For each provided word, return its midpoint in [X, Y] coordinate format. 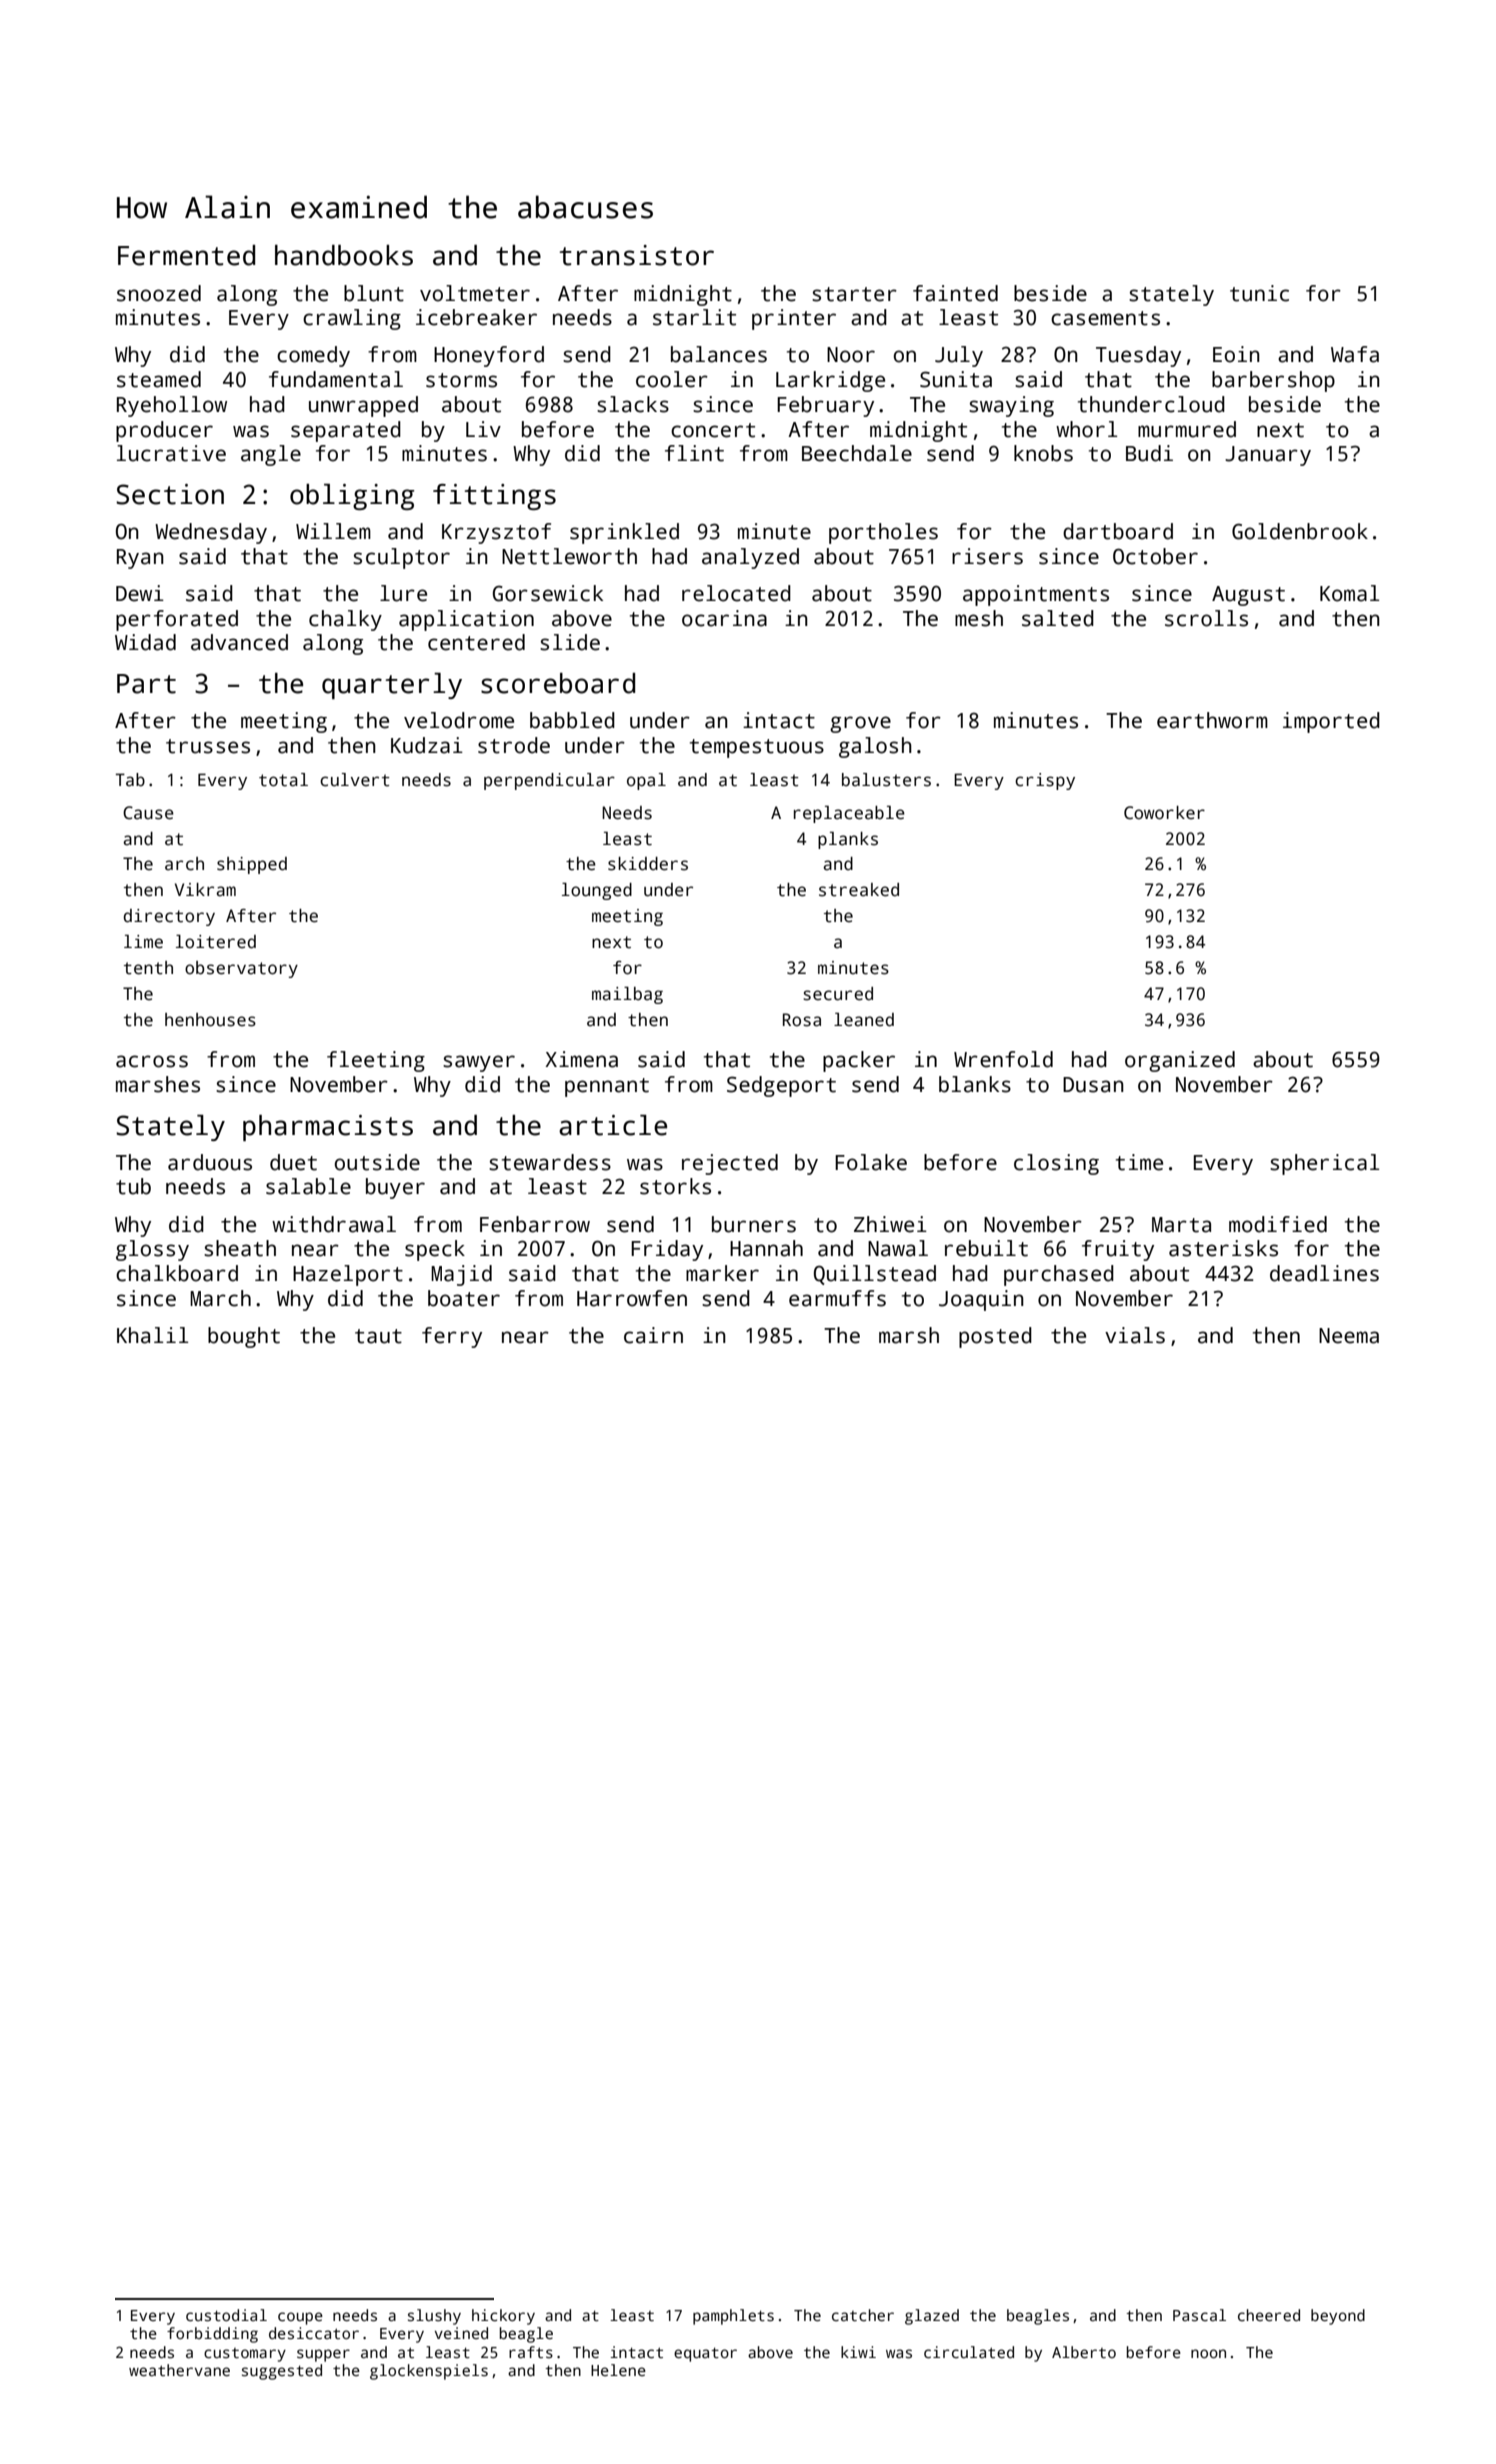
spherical [1325, 1164]
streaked [859, 890]
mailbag [627, 995]
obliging [352, 497]
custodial [226, 2315]
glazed [932, 2317]
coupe [300, 2318]
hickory [503, 2317]
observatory [241, 969]
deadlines [1324, 1273]
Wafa [1355, 354]
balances [719, 354]
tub [133, 1186]
